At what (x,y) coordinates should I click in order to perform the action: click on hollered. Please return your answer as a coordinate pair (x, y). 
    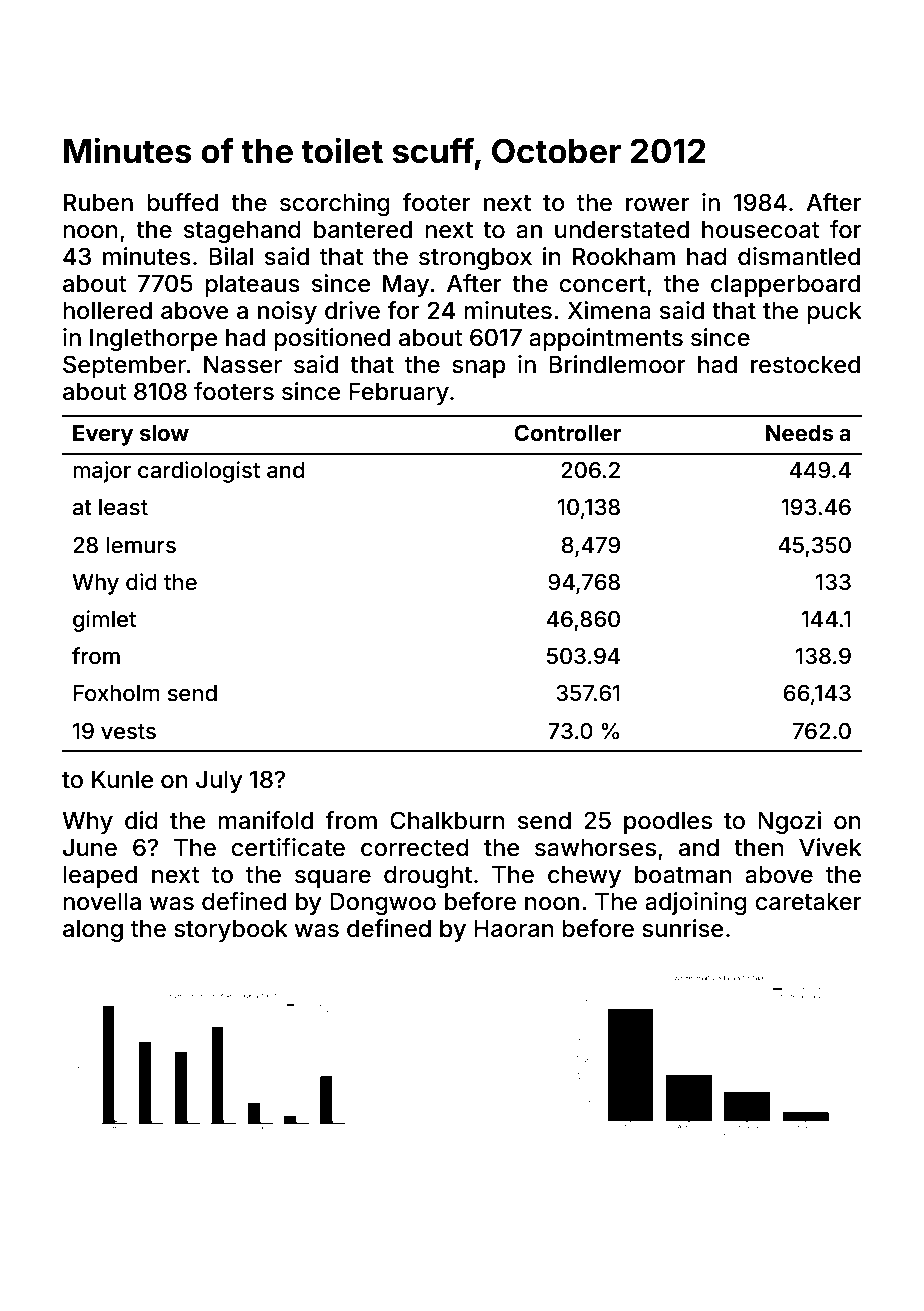
    Looking at the image, I should click on (107, 311).
